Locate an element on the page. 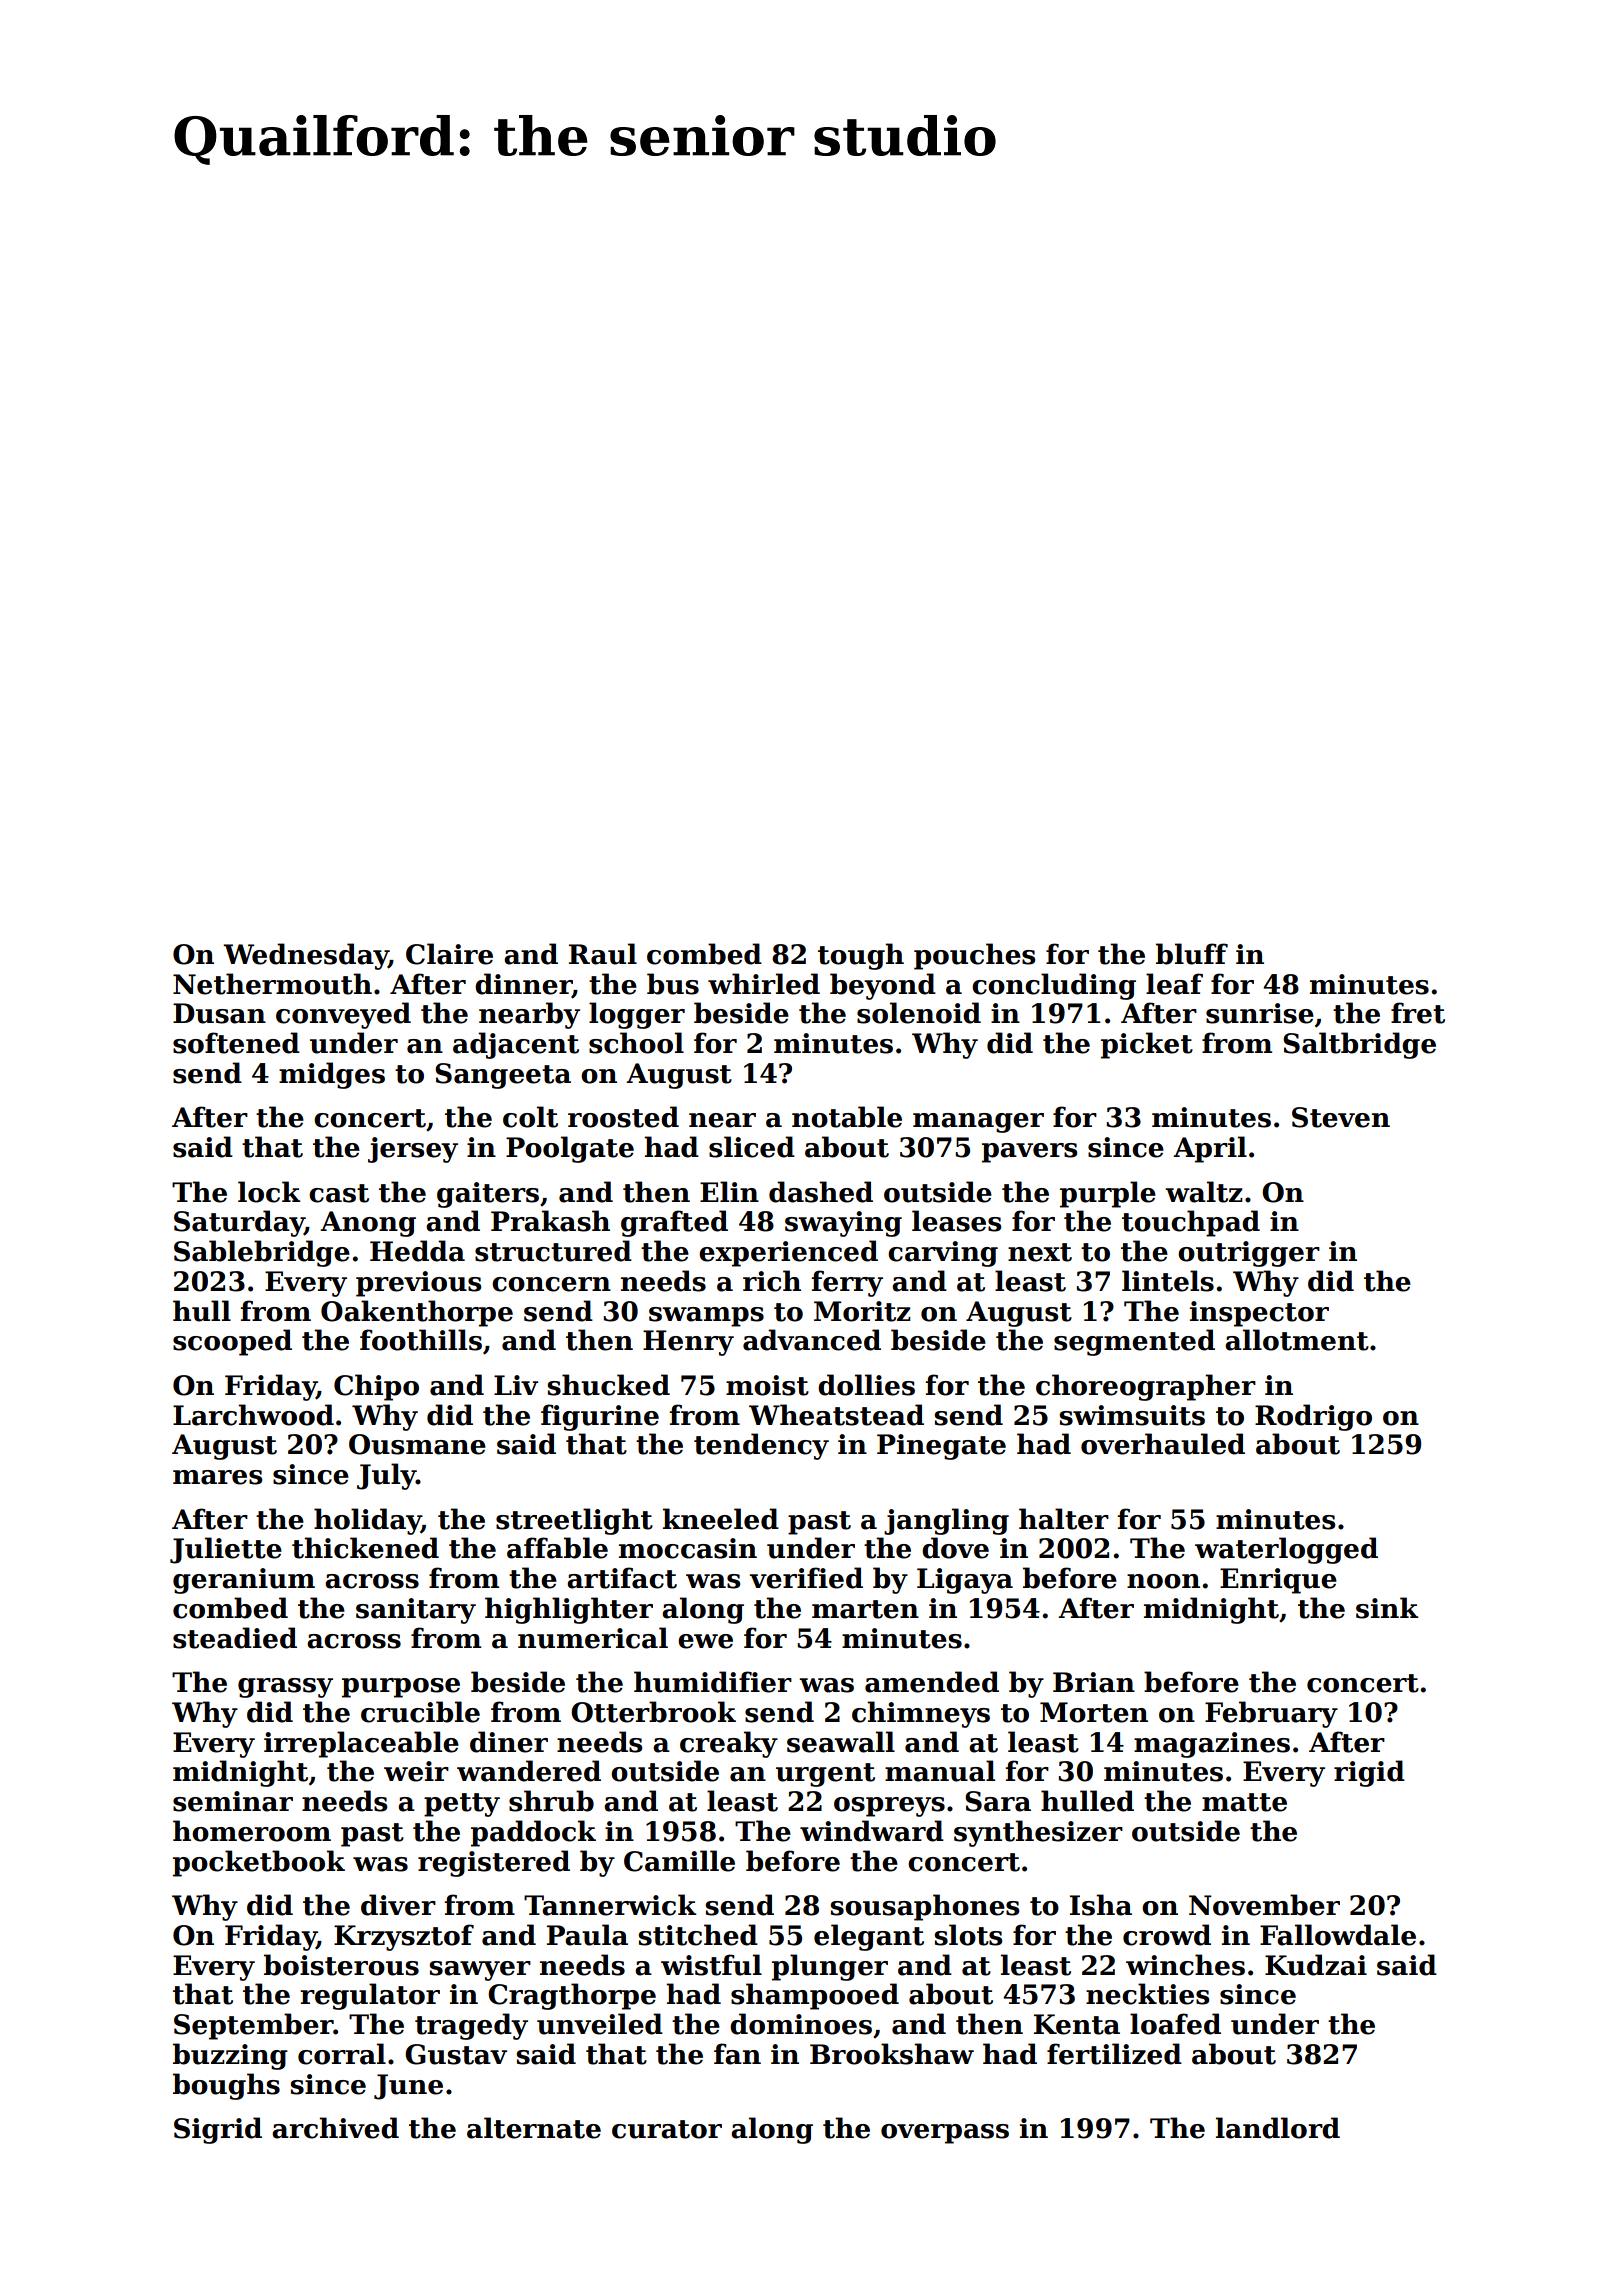 This page has width=1620, height=2292. overpass is located at coordinates (945, 2134).
